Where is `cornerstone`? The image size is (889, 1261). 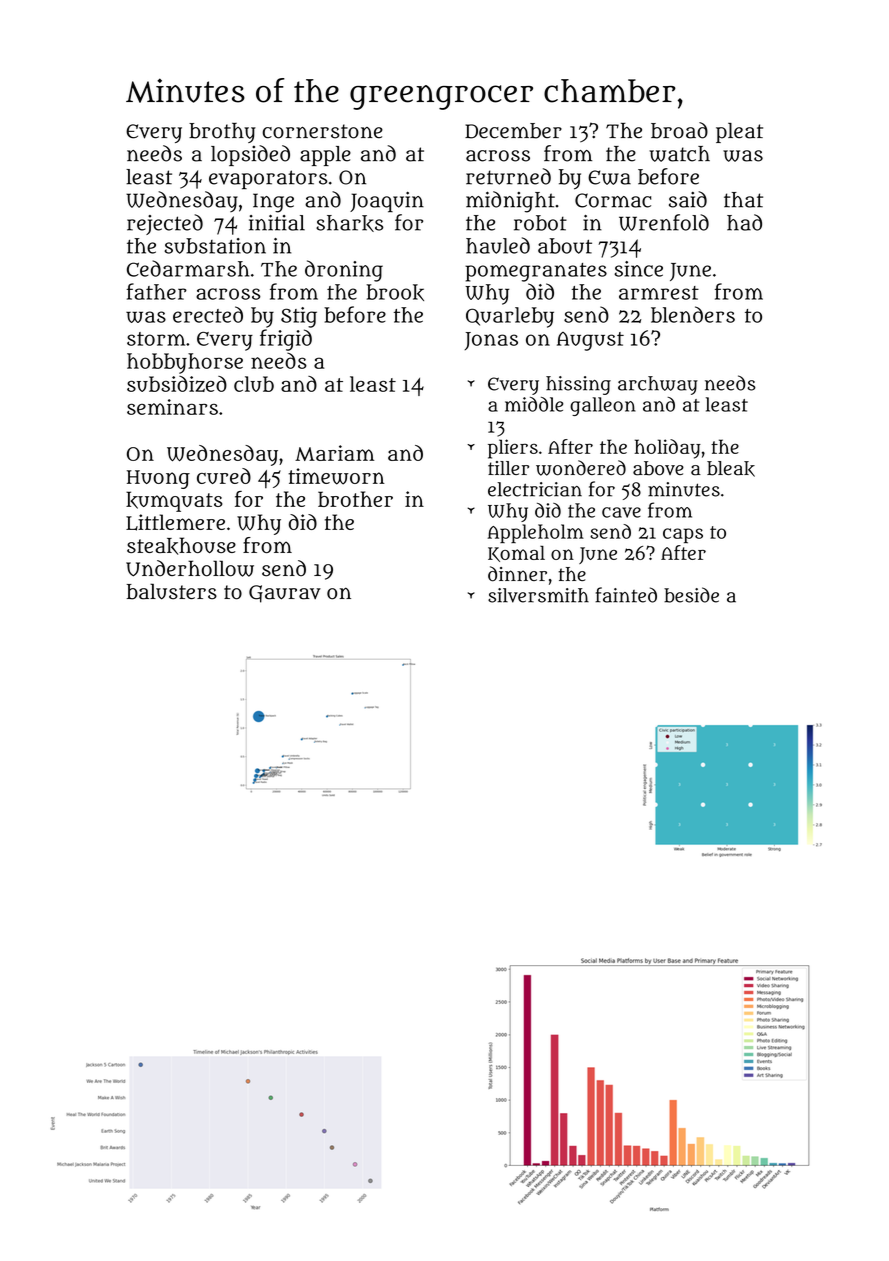 cornerstone is located at coordinates (323, 131).
